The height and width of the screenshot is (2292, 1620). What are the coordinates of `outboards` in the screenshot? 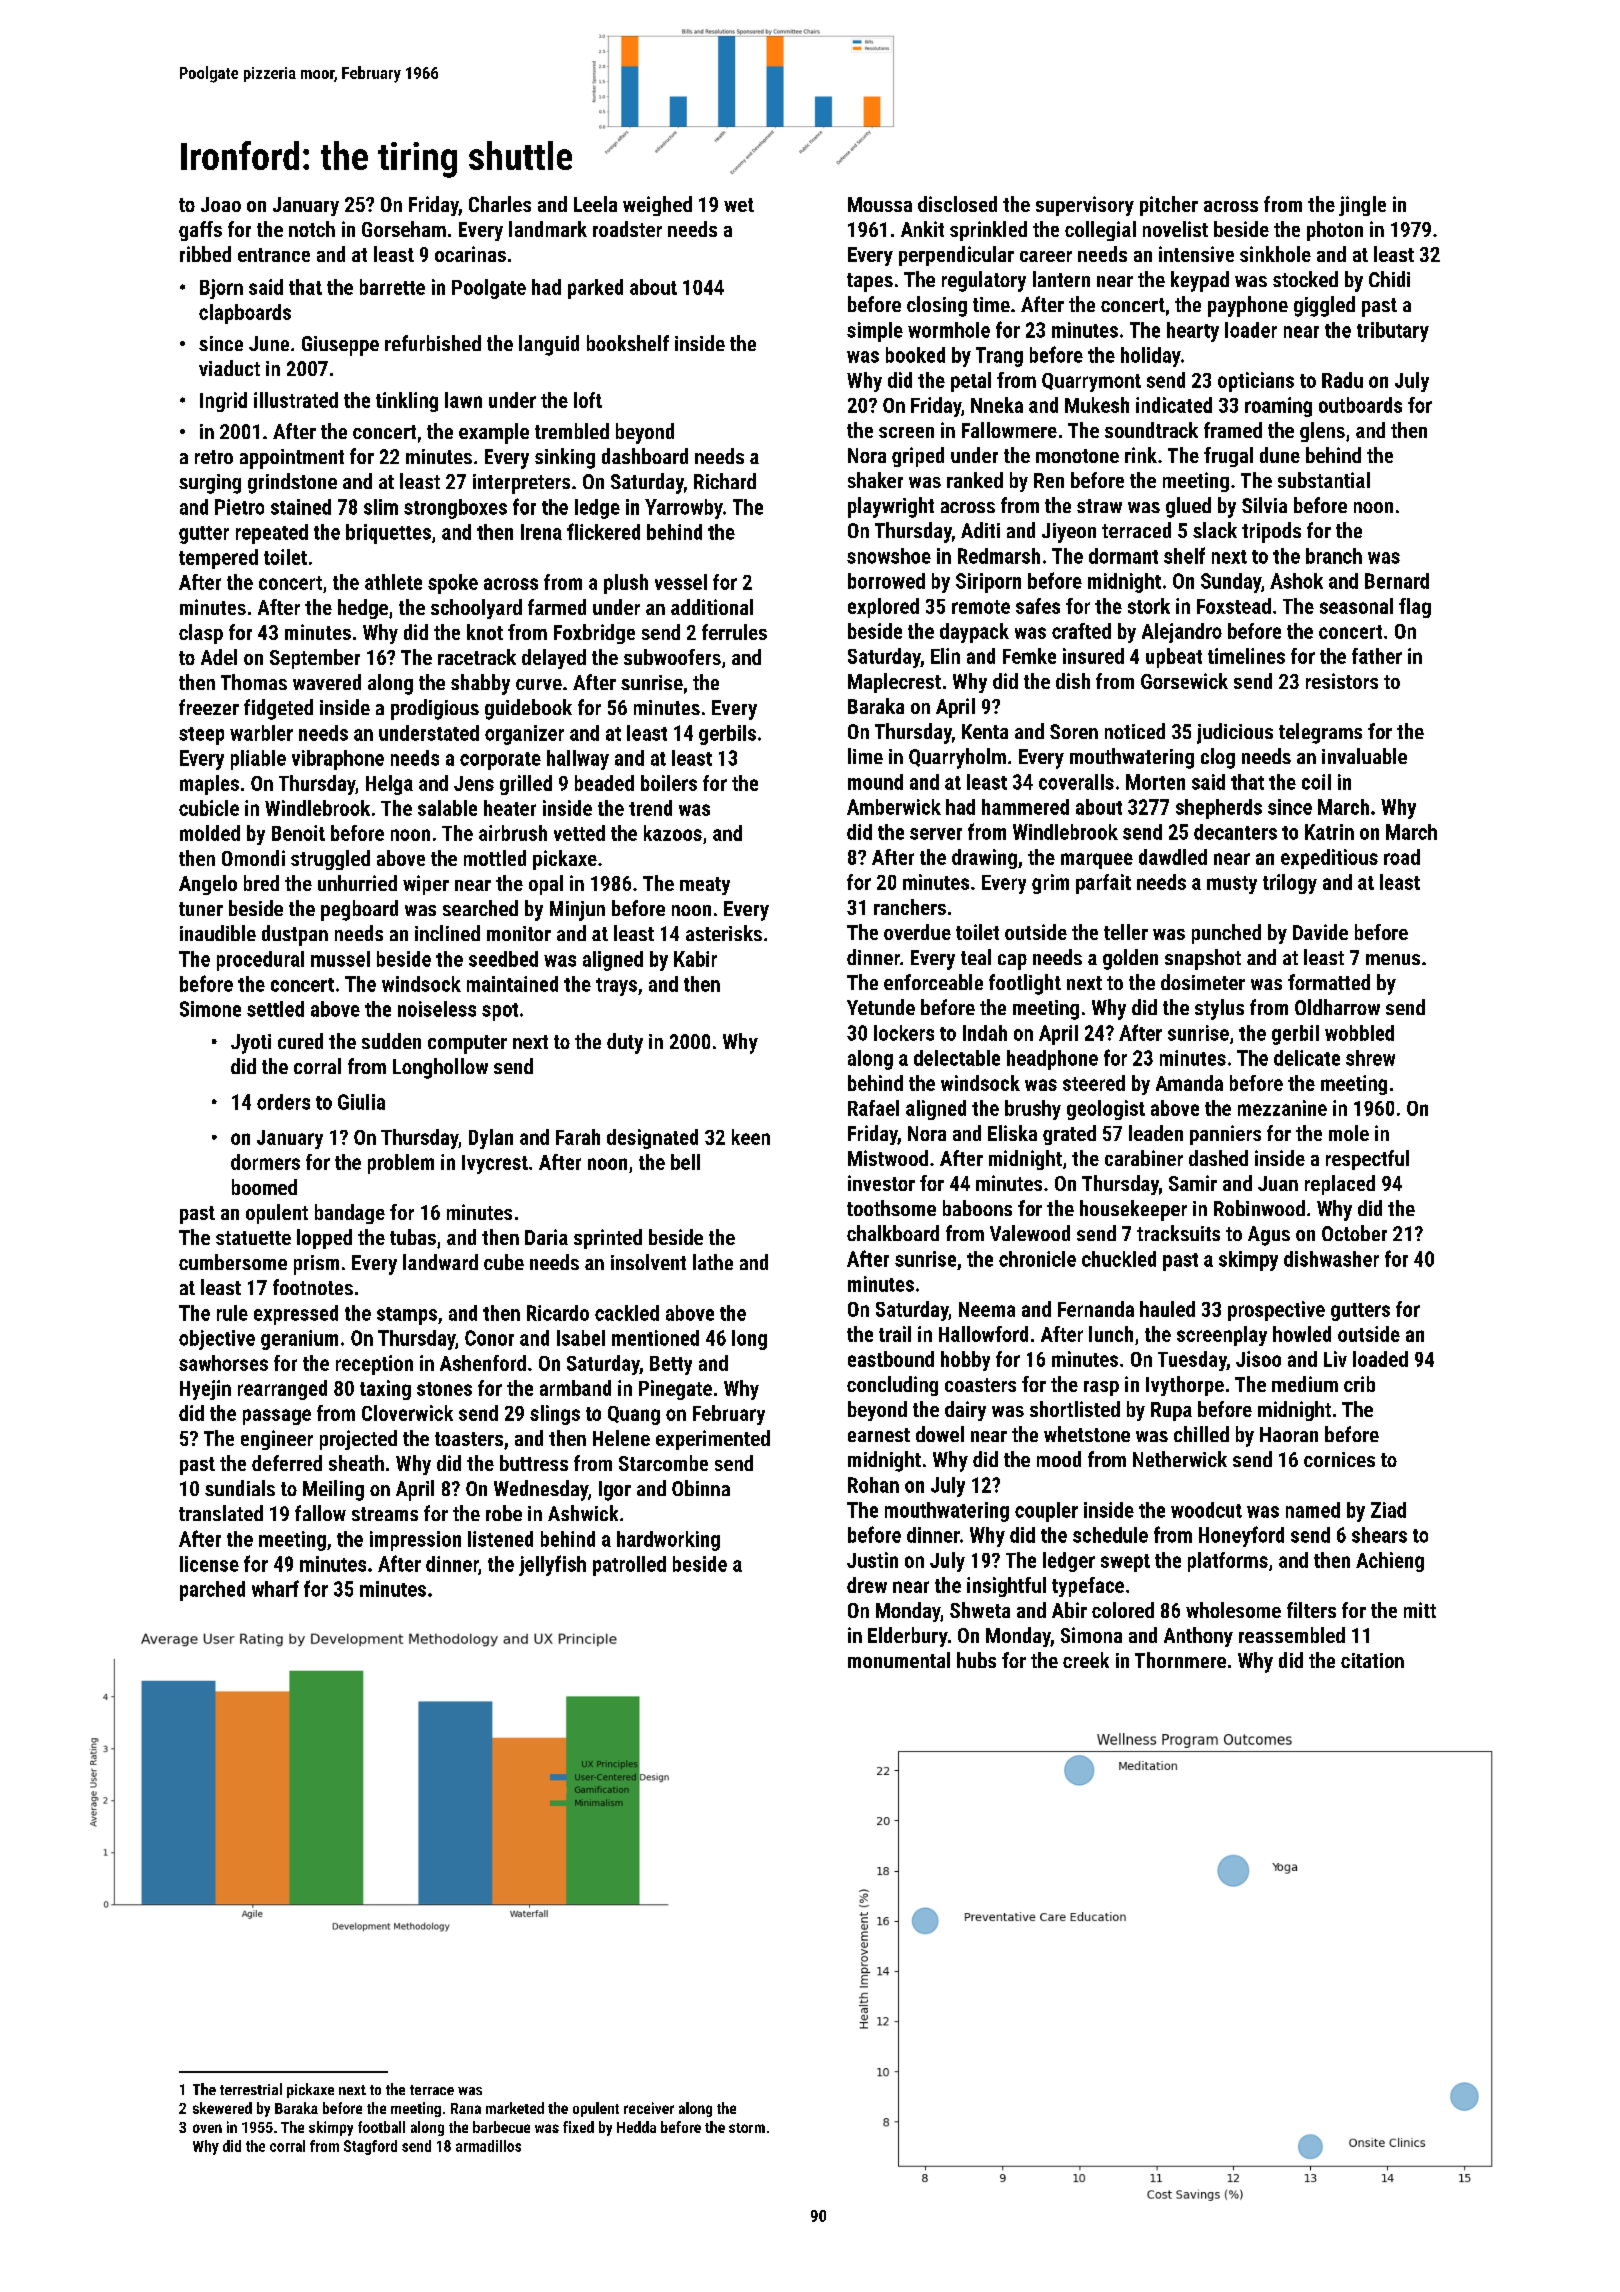 It's located at (1360, 405).
